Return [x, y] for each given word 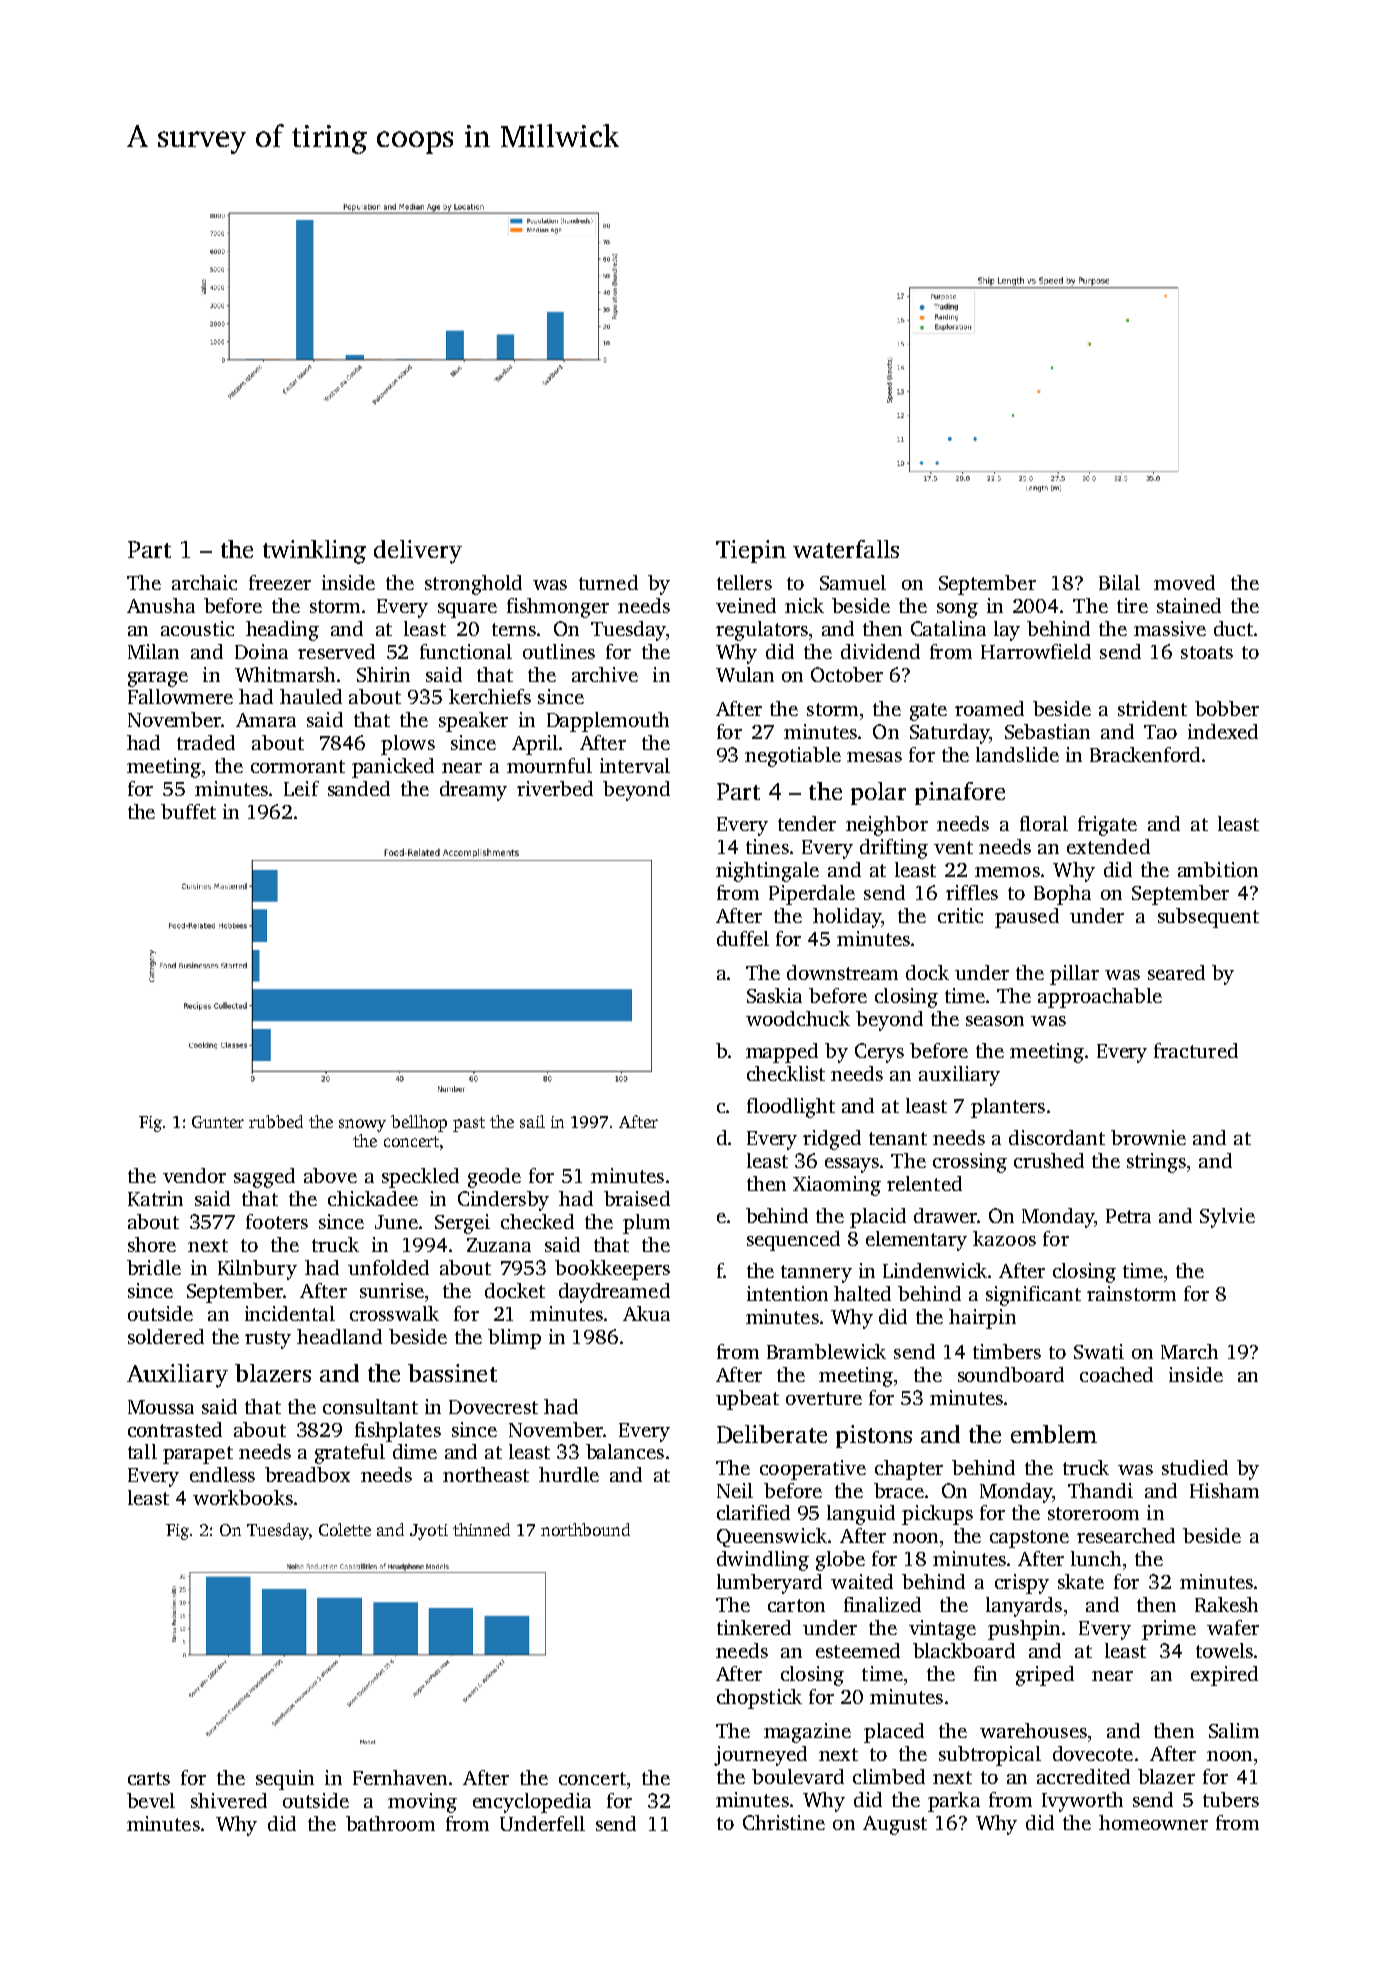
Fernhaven [400, 1777]
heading [282, 631]
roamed [989, 708]
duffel [743, 938]
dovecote [1093, 1753]
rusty [268, 1340]
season [995, 1021]
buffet [188, 811]
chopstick [759, 1699]
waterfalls [846, 549]
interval [635, 765]
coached [1116, 1374]
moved [1184, 582]
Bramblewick [826, 1351]
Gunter [218, 1122]
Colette [345, 1529]
